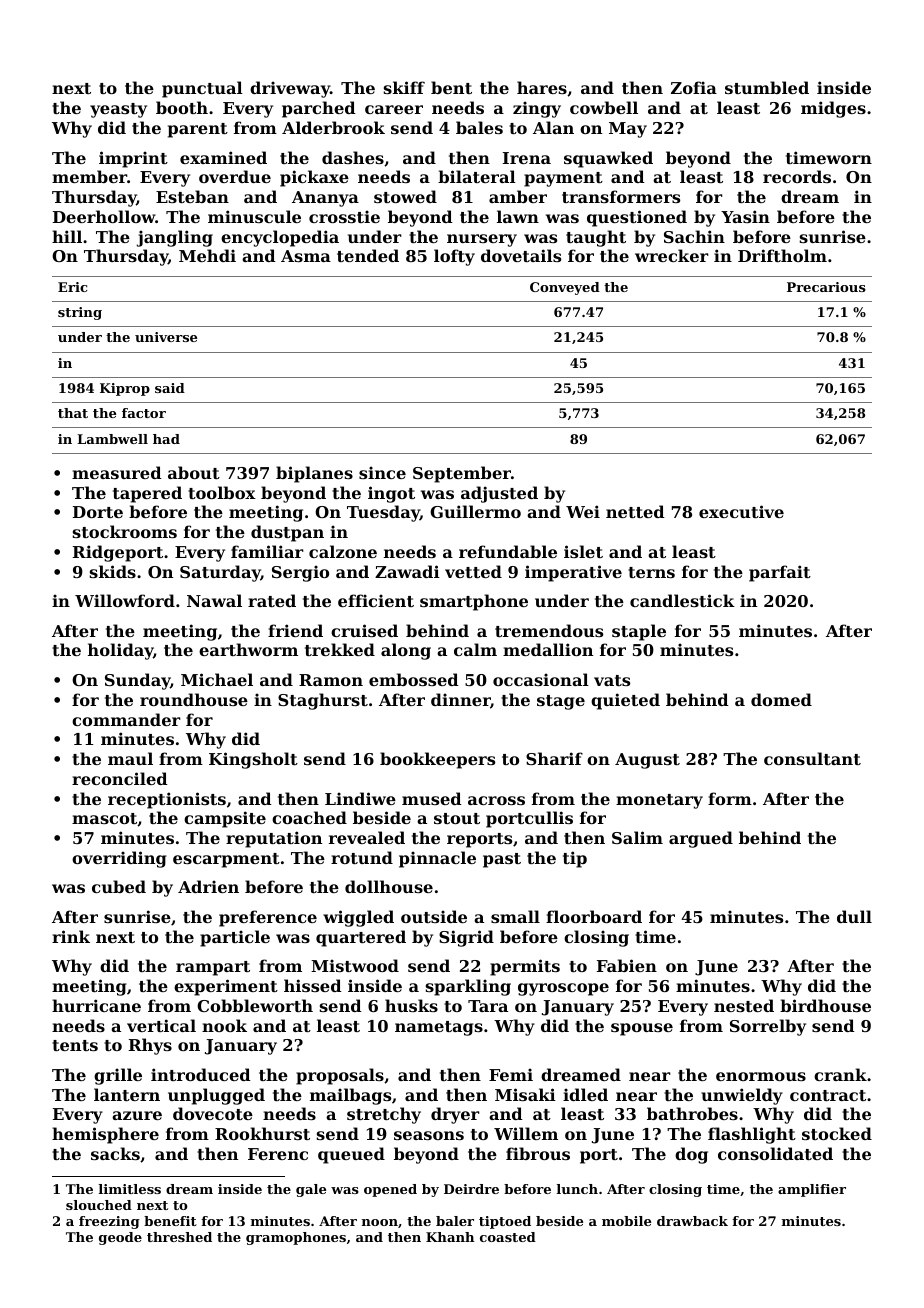  What do you see at coordinates (71, 936) in the screenshot?
I see `rink` at bounding box center [71, 936].
